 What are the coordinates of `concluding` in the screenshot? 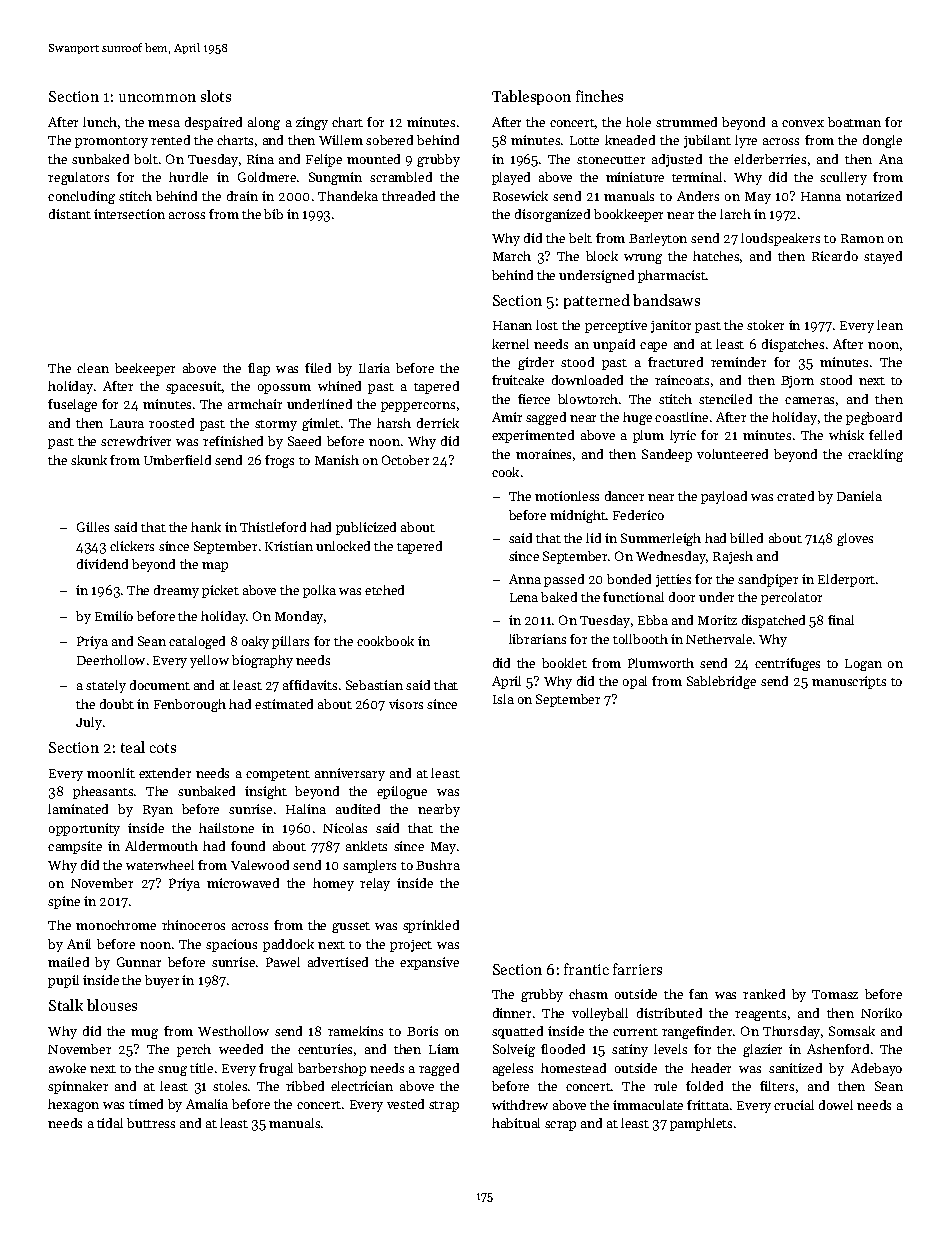 It's located at (81, 197).
